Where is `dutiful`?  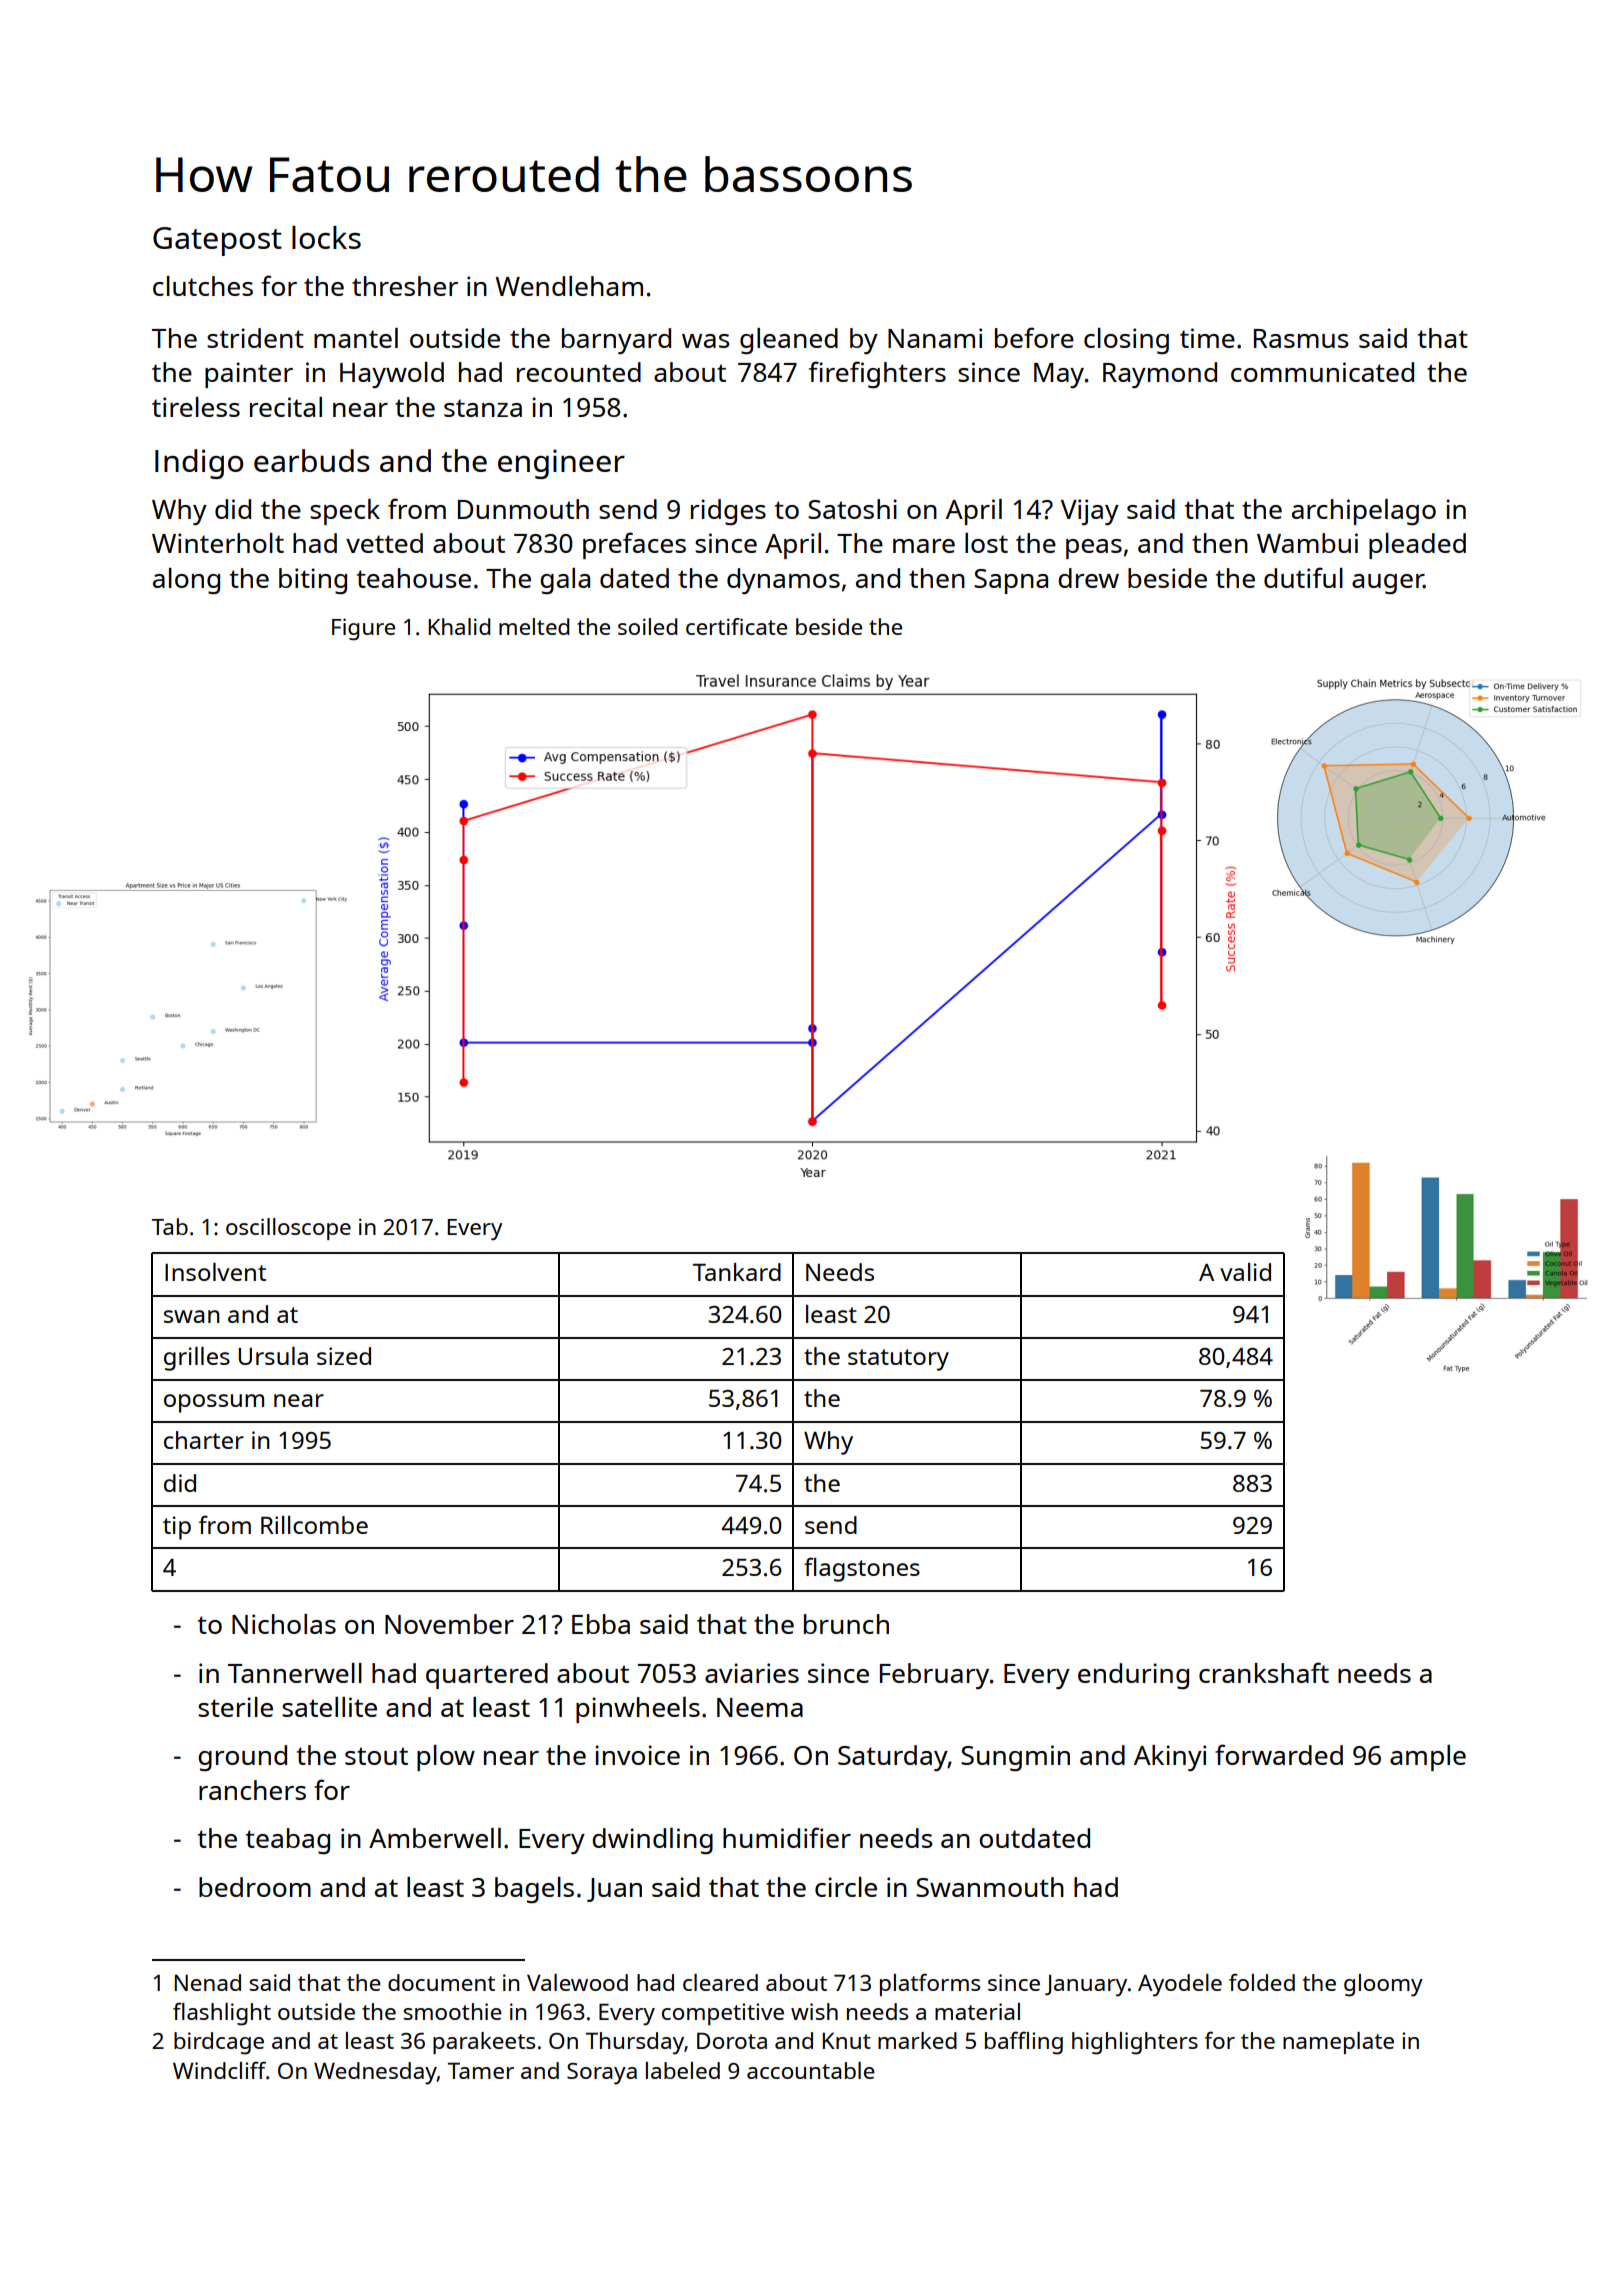
dutiful is located at coordinates (1303, 577).
